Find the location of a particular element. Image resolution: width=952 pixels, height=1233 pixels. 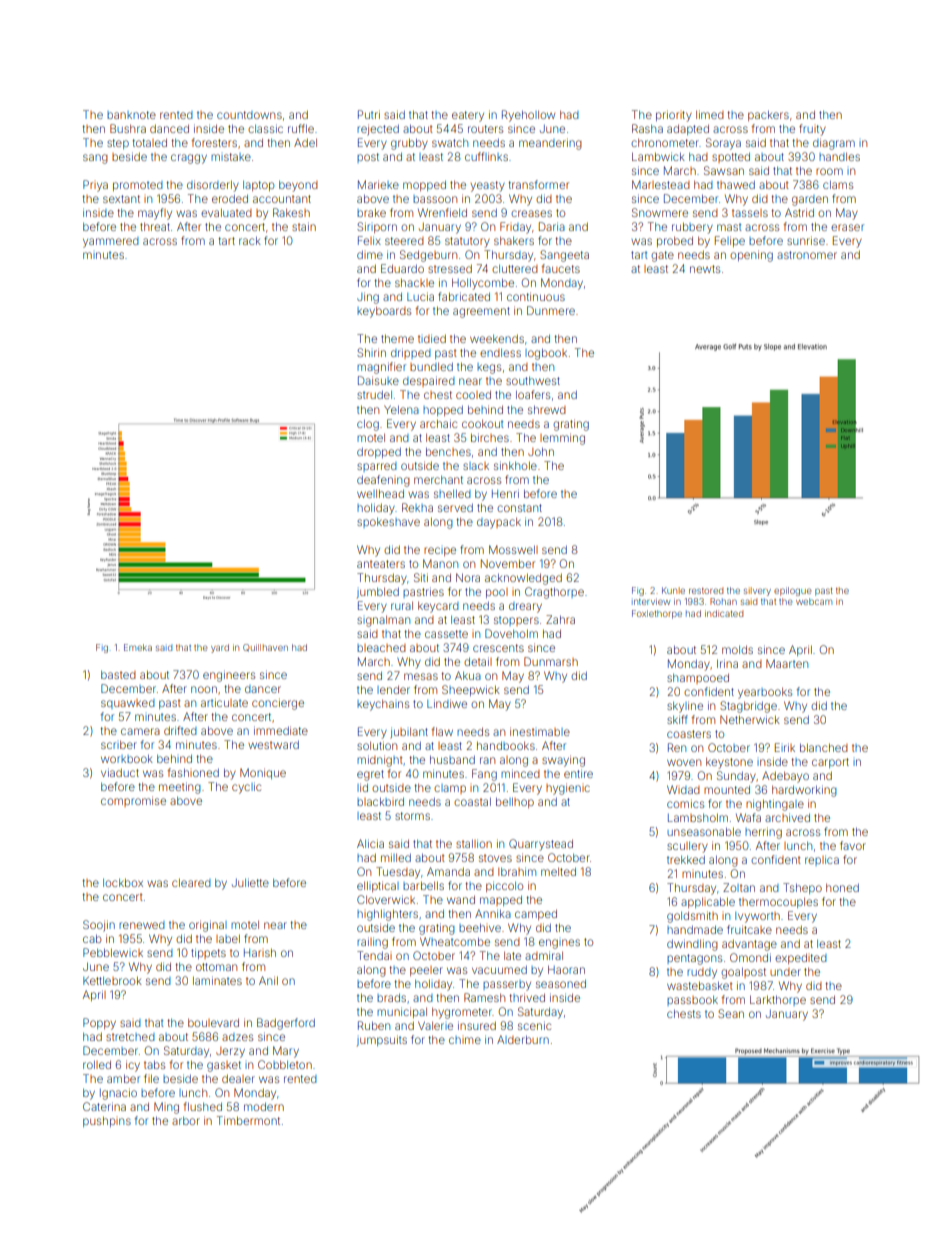

Sean is located at coordinates (731, 1013).
